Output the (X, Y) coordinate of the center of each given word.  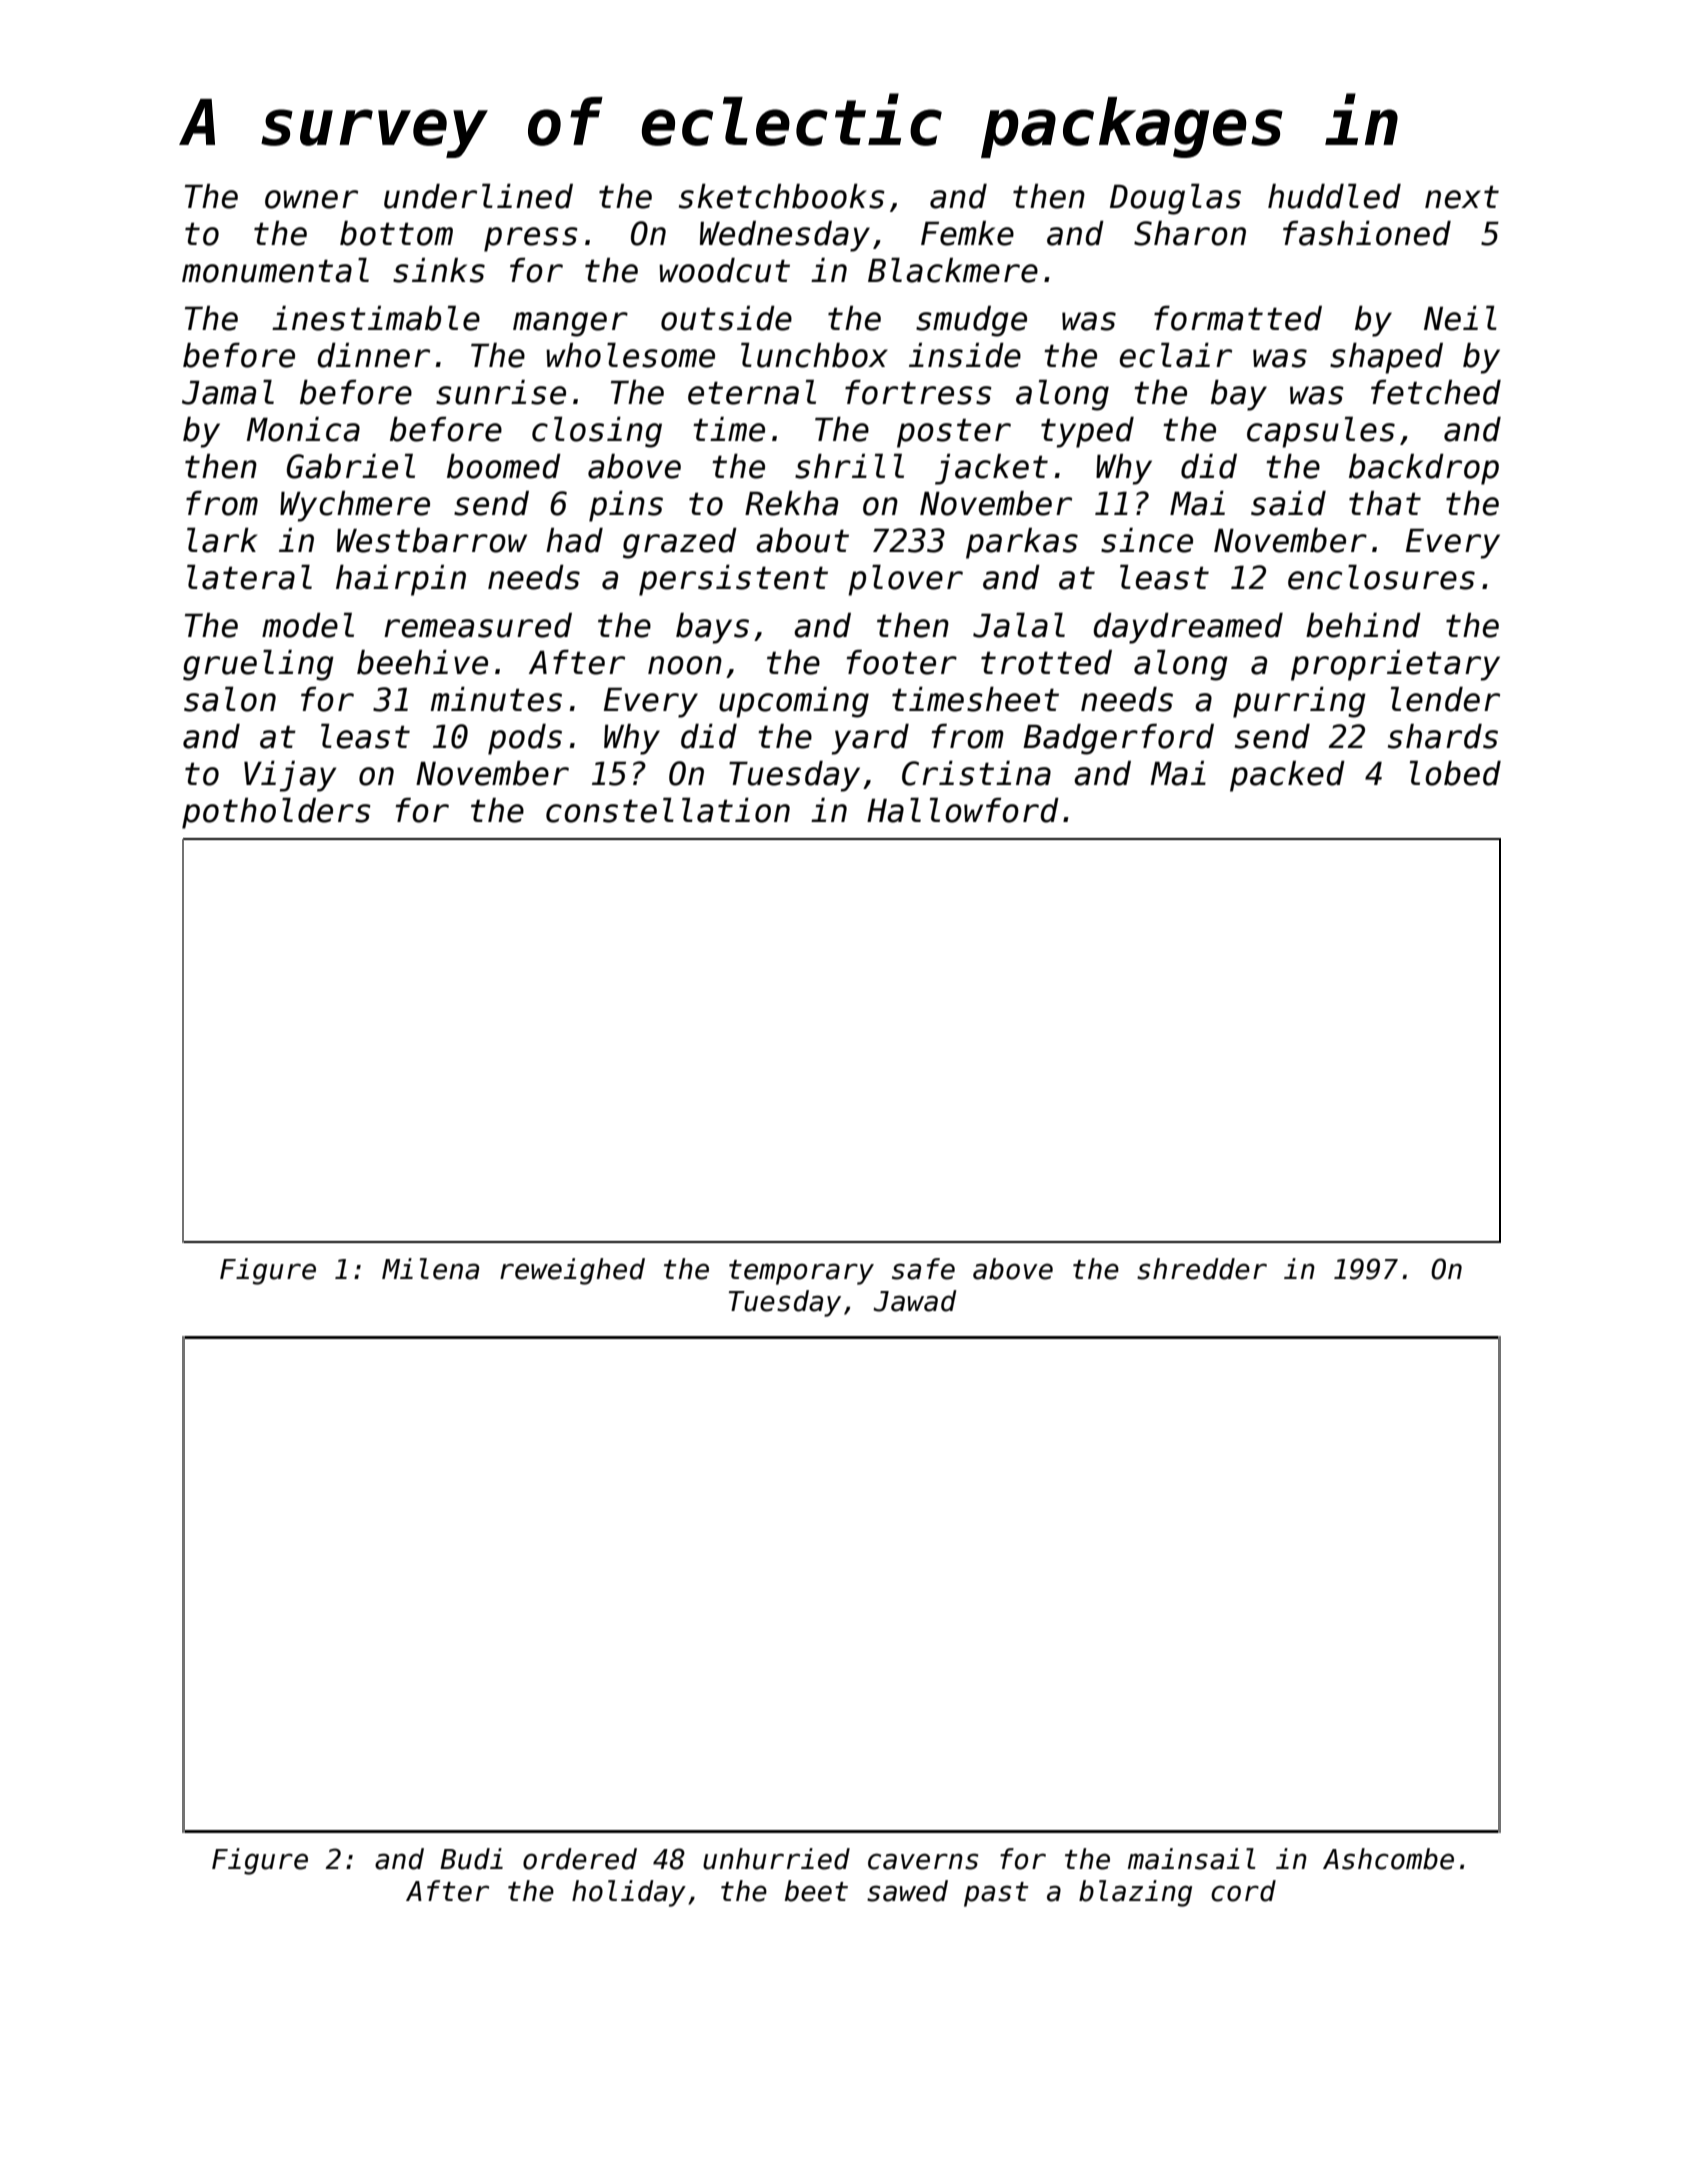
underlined (478, 196)
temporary (801, 1272)
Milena (430, 1269)
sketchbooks (782, 196)
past (996, 1894)
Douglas (1175, 199)
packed (1287, 776)
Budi (471, 1859)
